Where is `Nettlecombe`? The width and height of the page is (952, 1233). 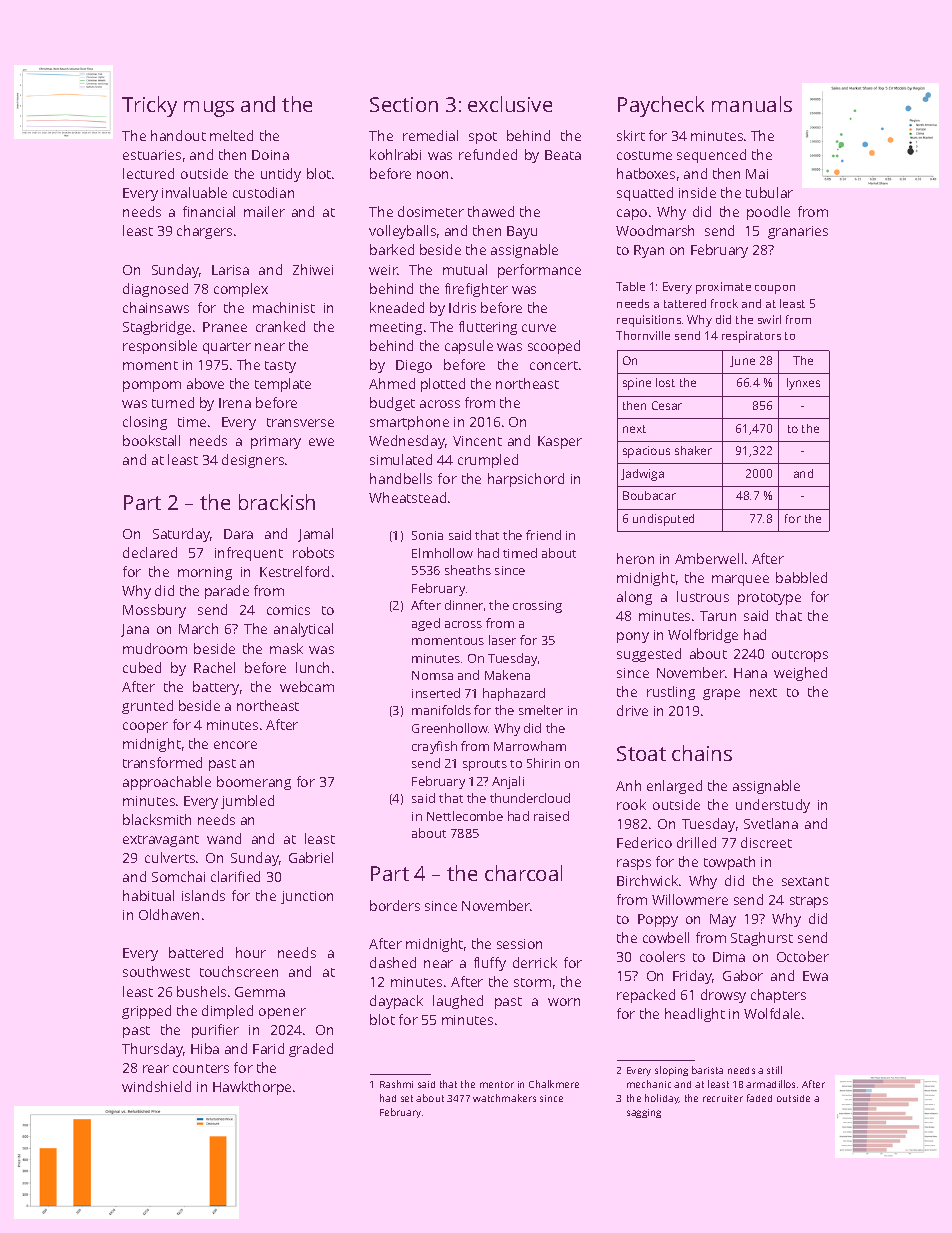
Nettlecombe is located at coordinates (465, 816).
